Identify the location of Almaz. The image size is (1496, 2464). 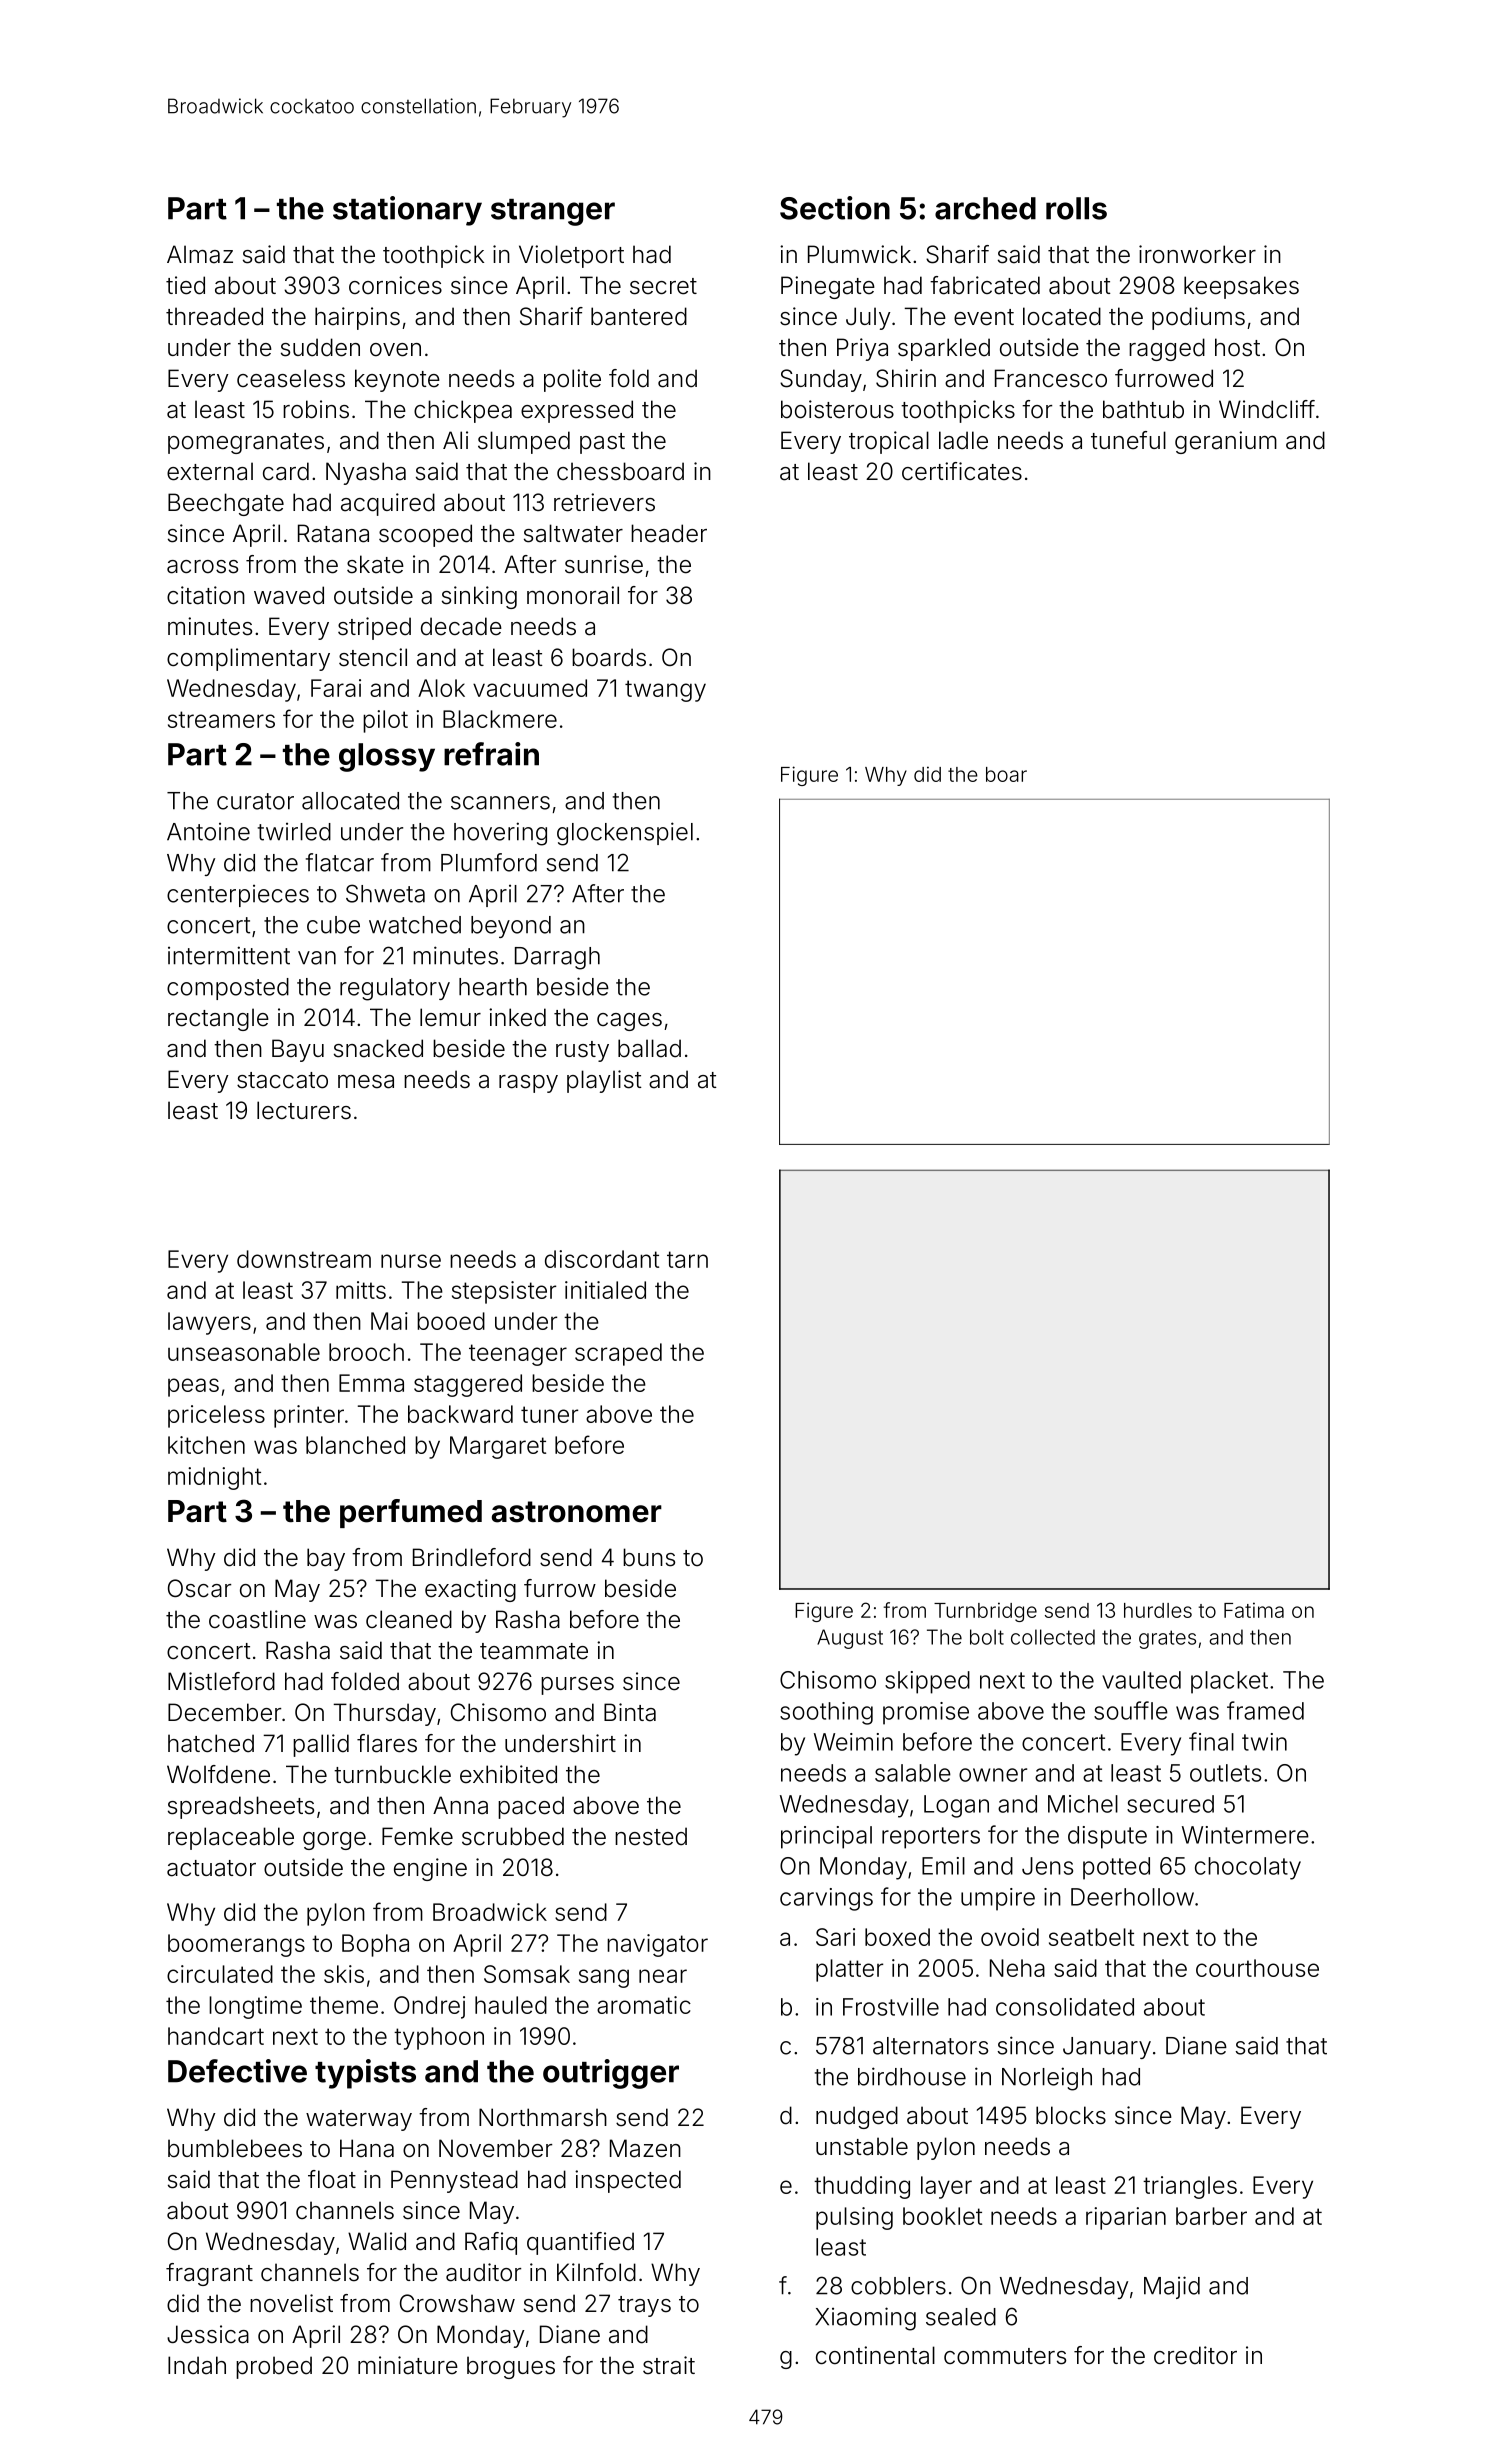
(200, 254).
